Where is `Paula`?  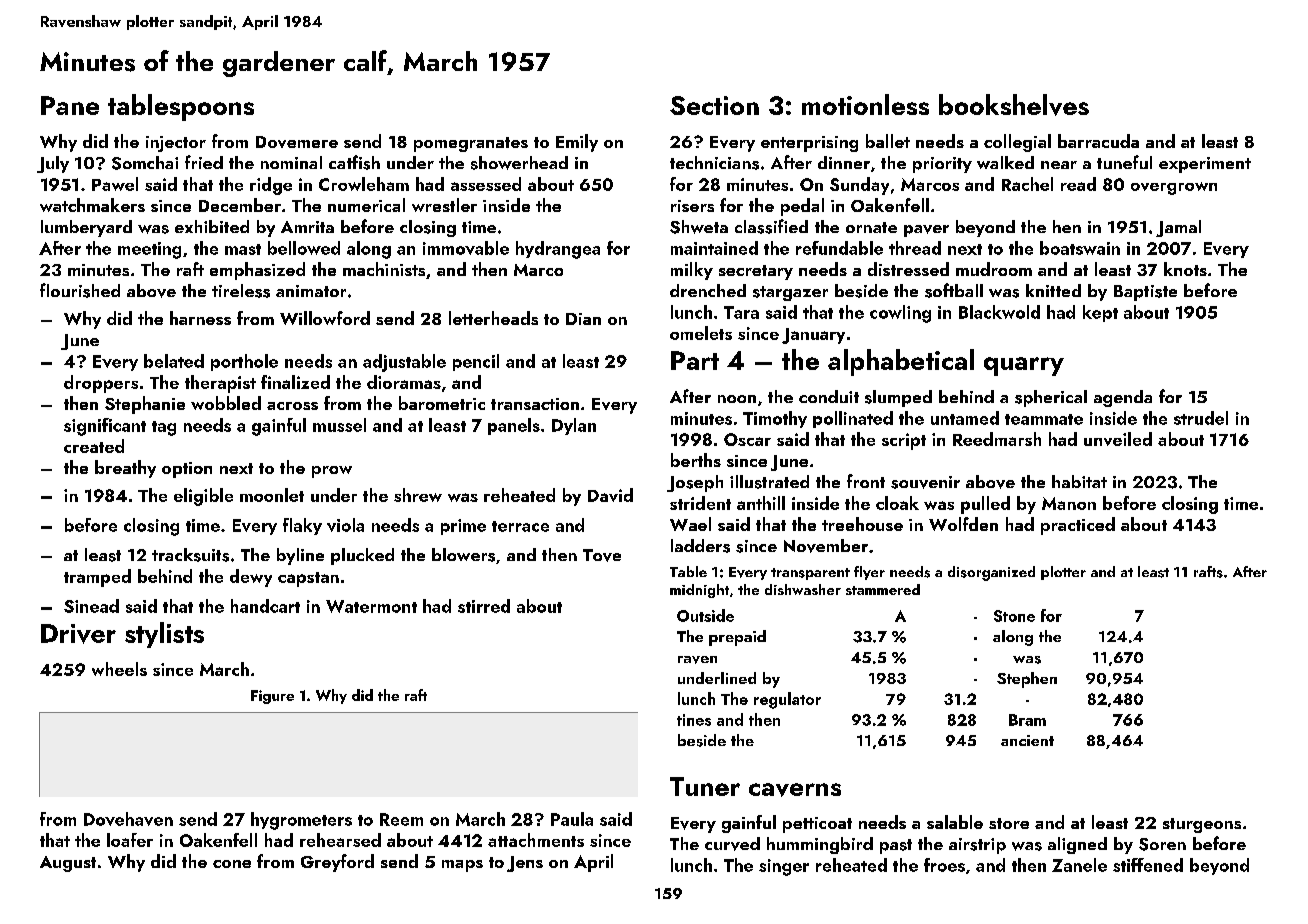 Paula is located at coordinates (572, 819).
